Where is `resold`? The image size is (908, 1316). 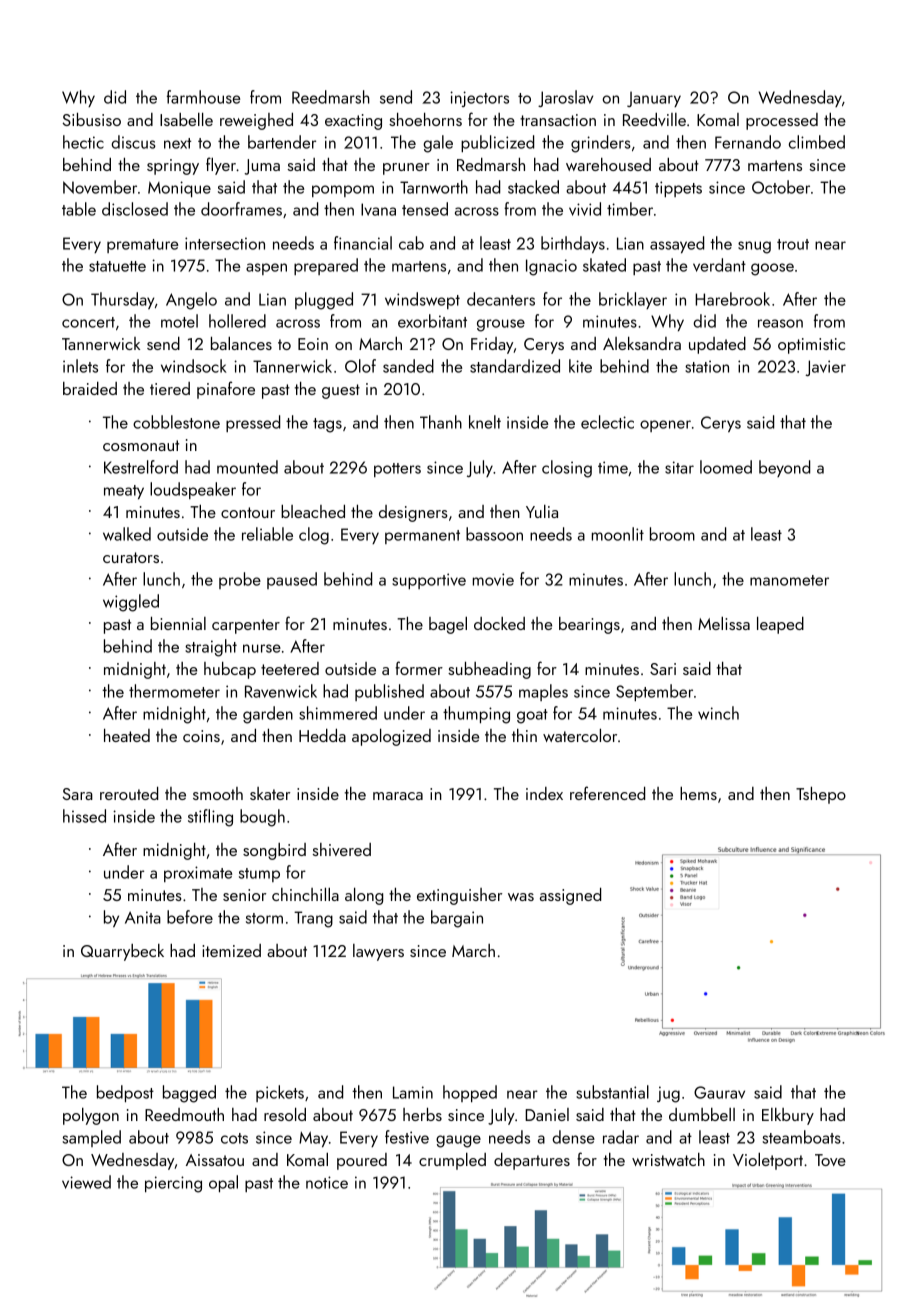 resold is located at coordinates (285, 1114).
